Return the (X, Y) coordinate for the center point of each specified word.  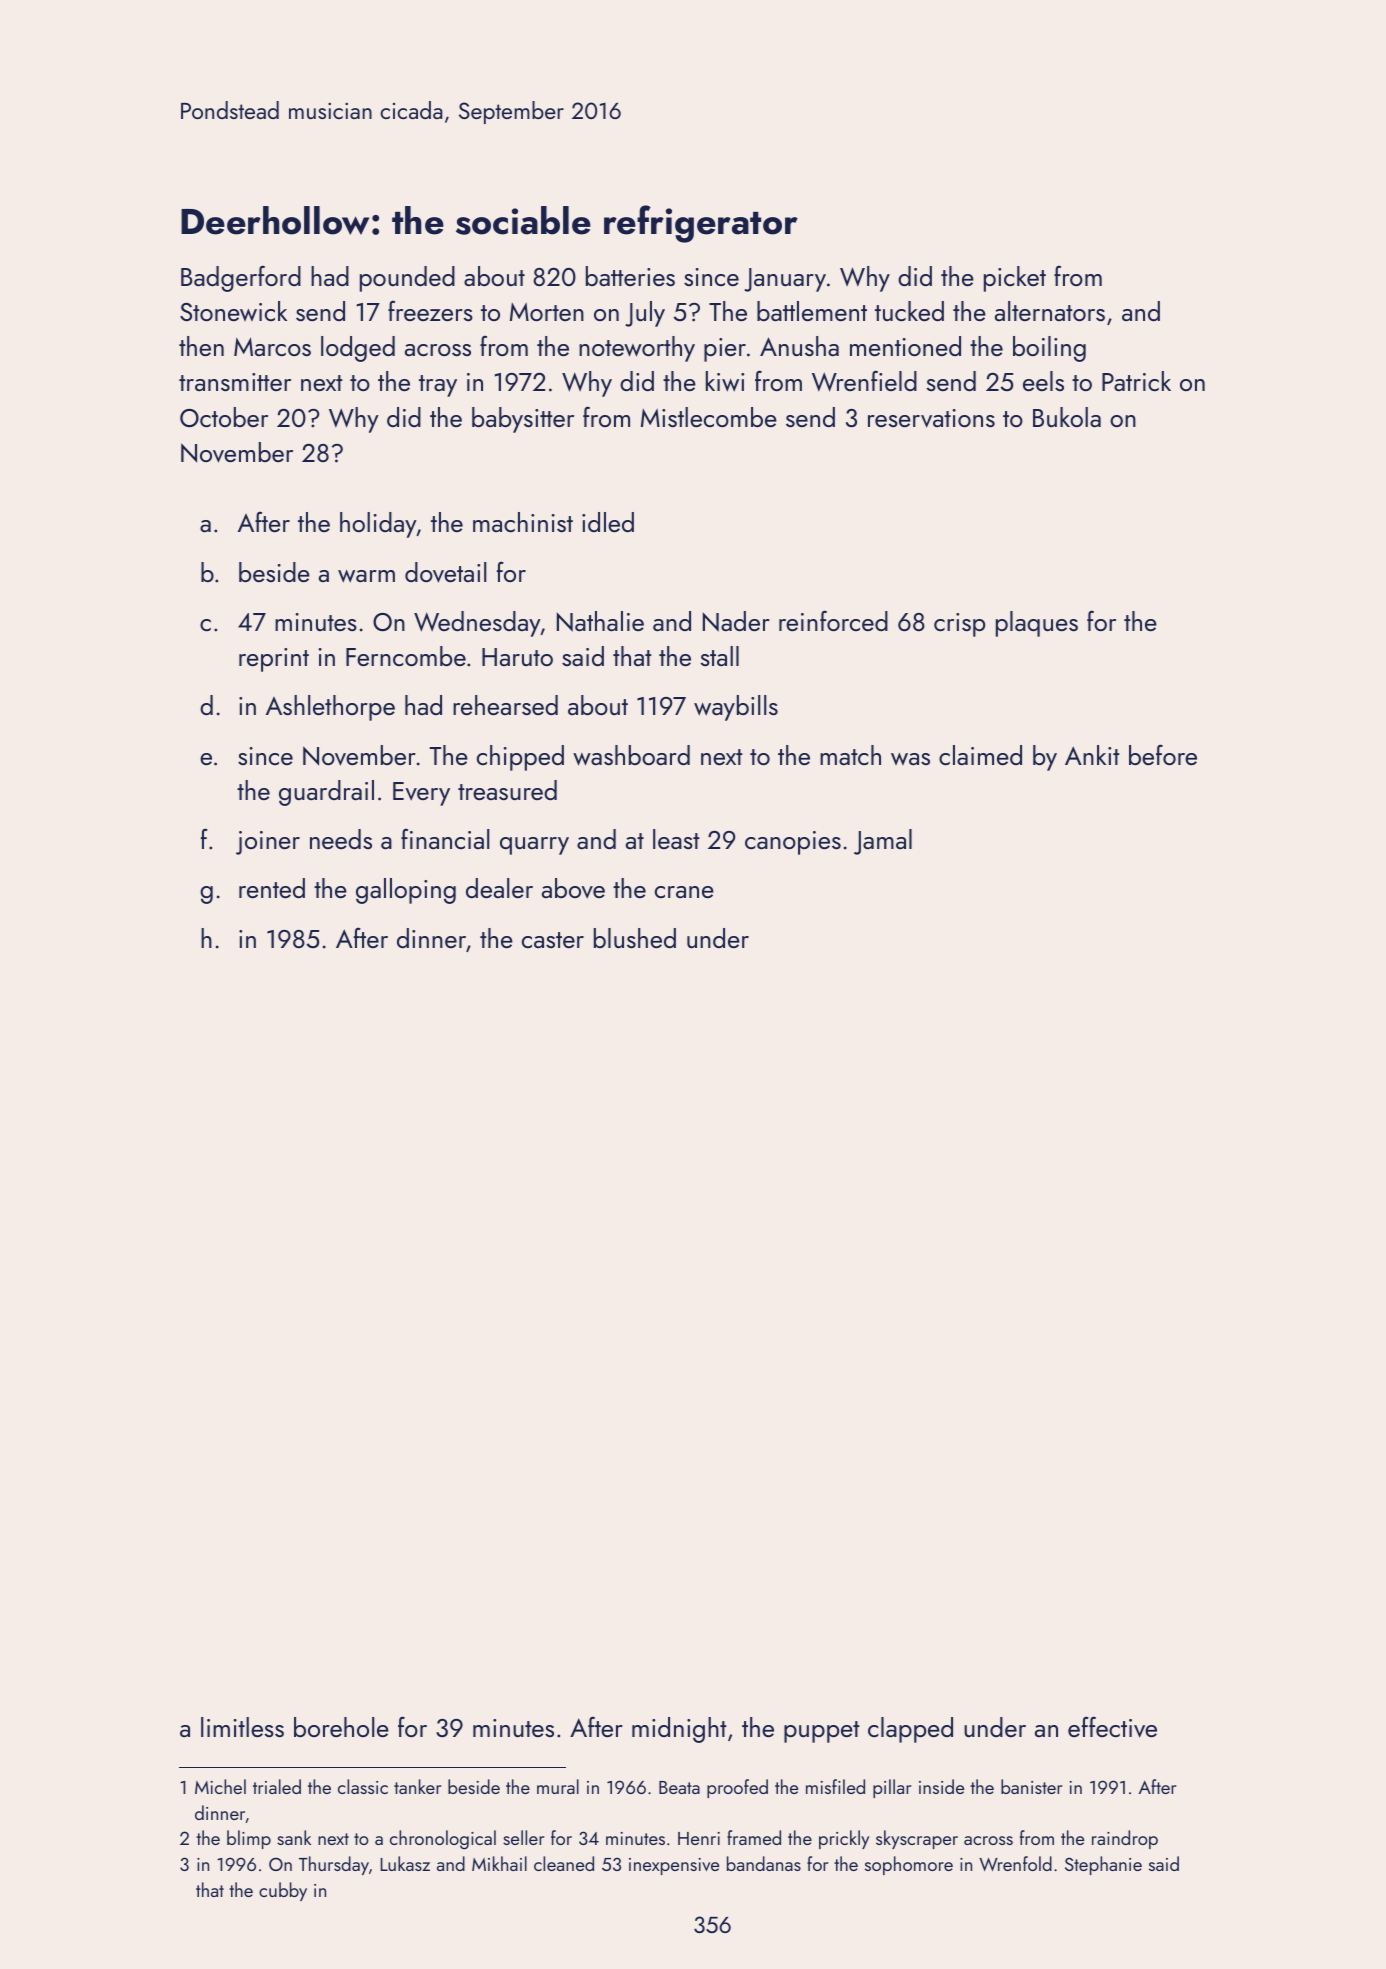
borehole (341, 1727)
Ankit (1092, 755)
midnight (679, 1730)
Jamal (883, 842)
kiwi (725, 381)
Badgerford (241, 278)
